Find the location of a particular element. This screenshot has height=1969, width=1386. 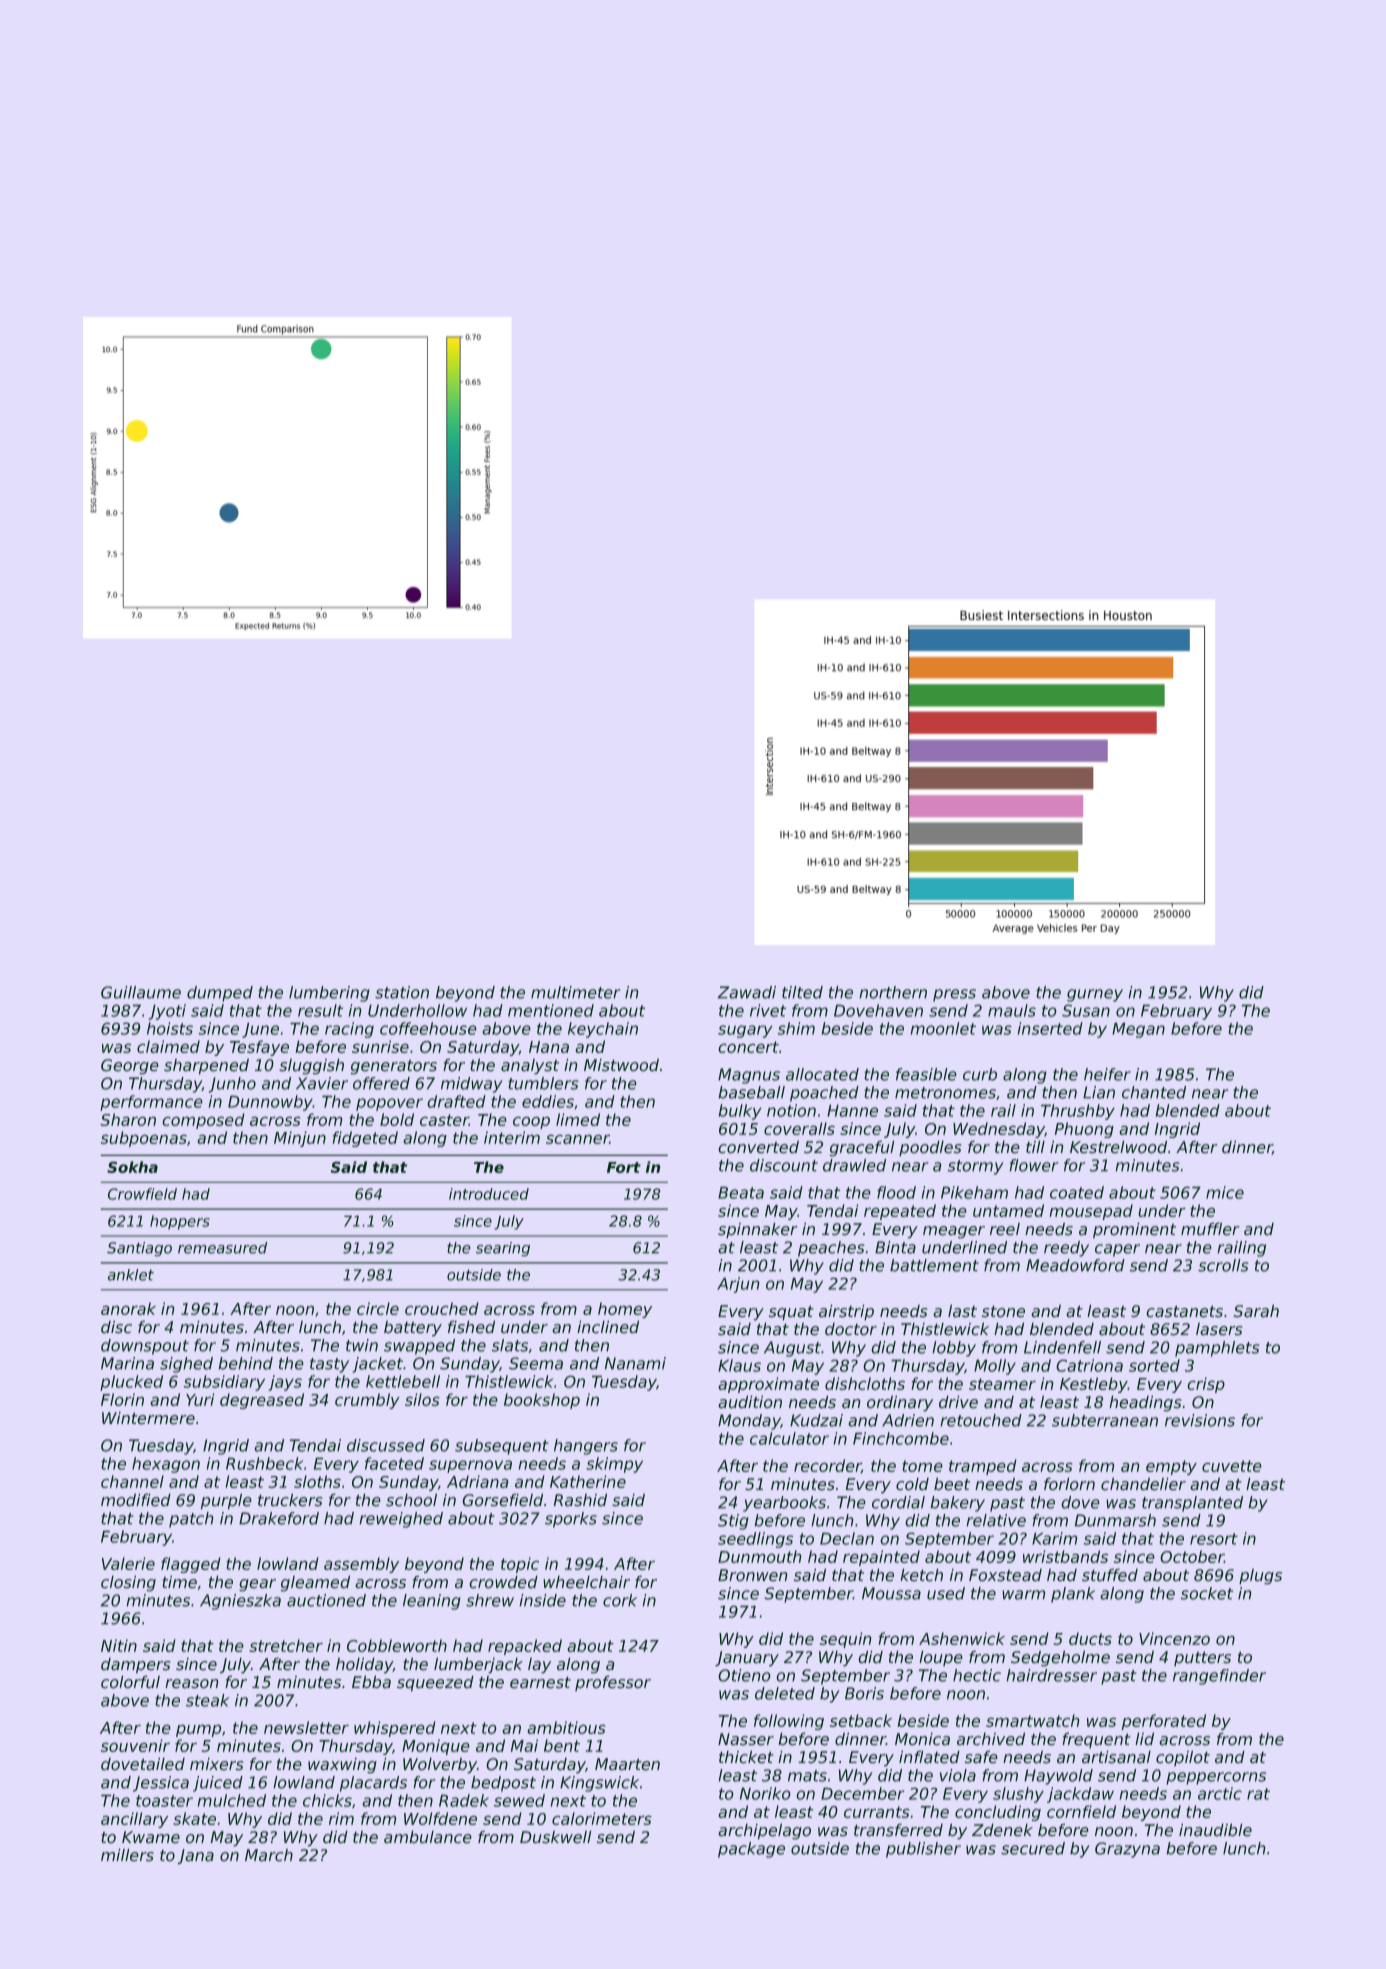

chanted is located at coordinates (1154, 1092).
